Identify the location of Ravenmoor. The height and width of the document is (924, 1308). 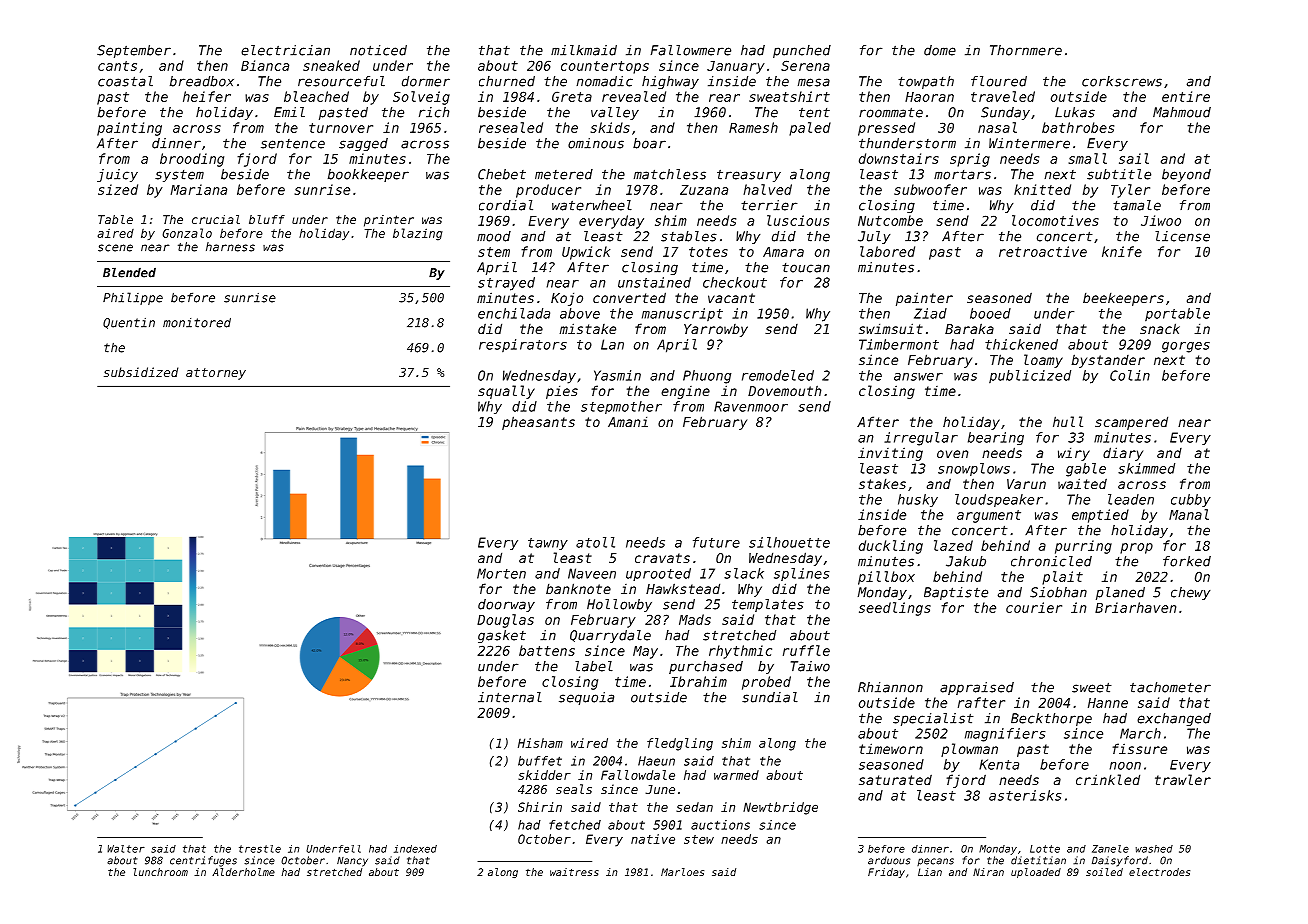
(751, 406).
